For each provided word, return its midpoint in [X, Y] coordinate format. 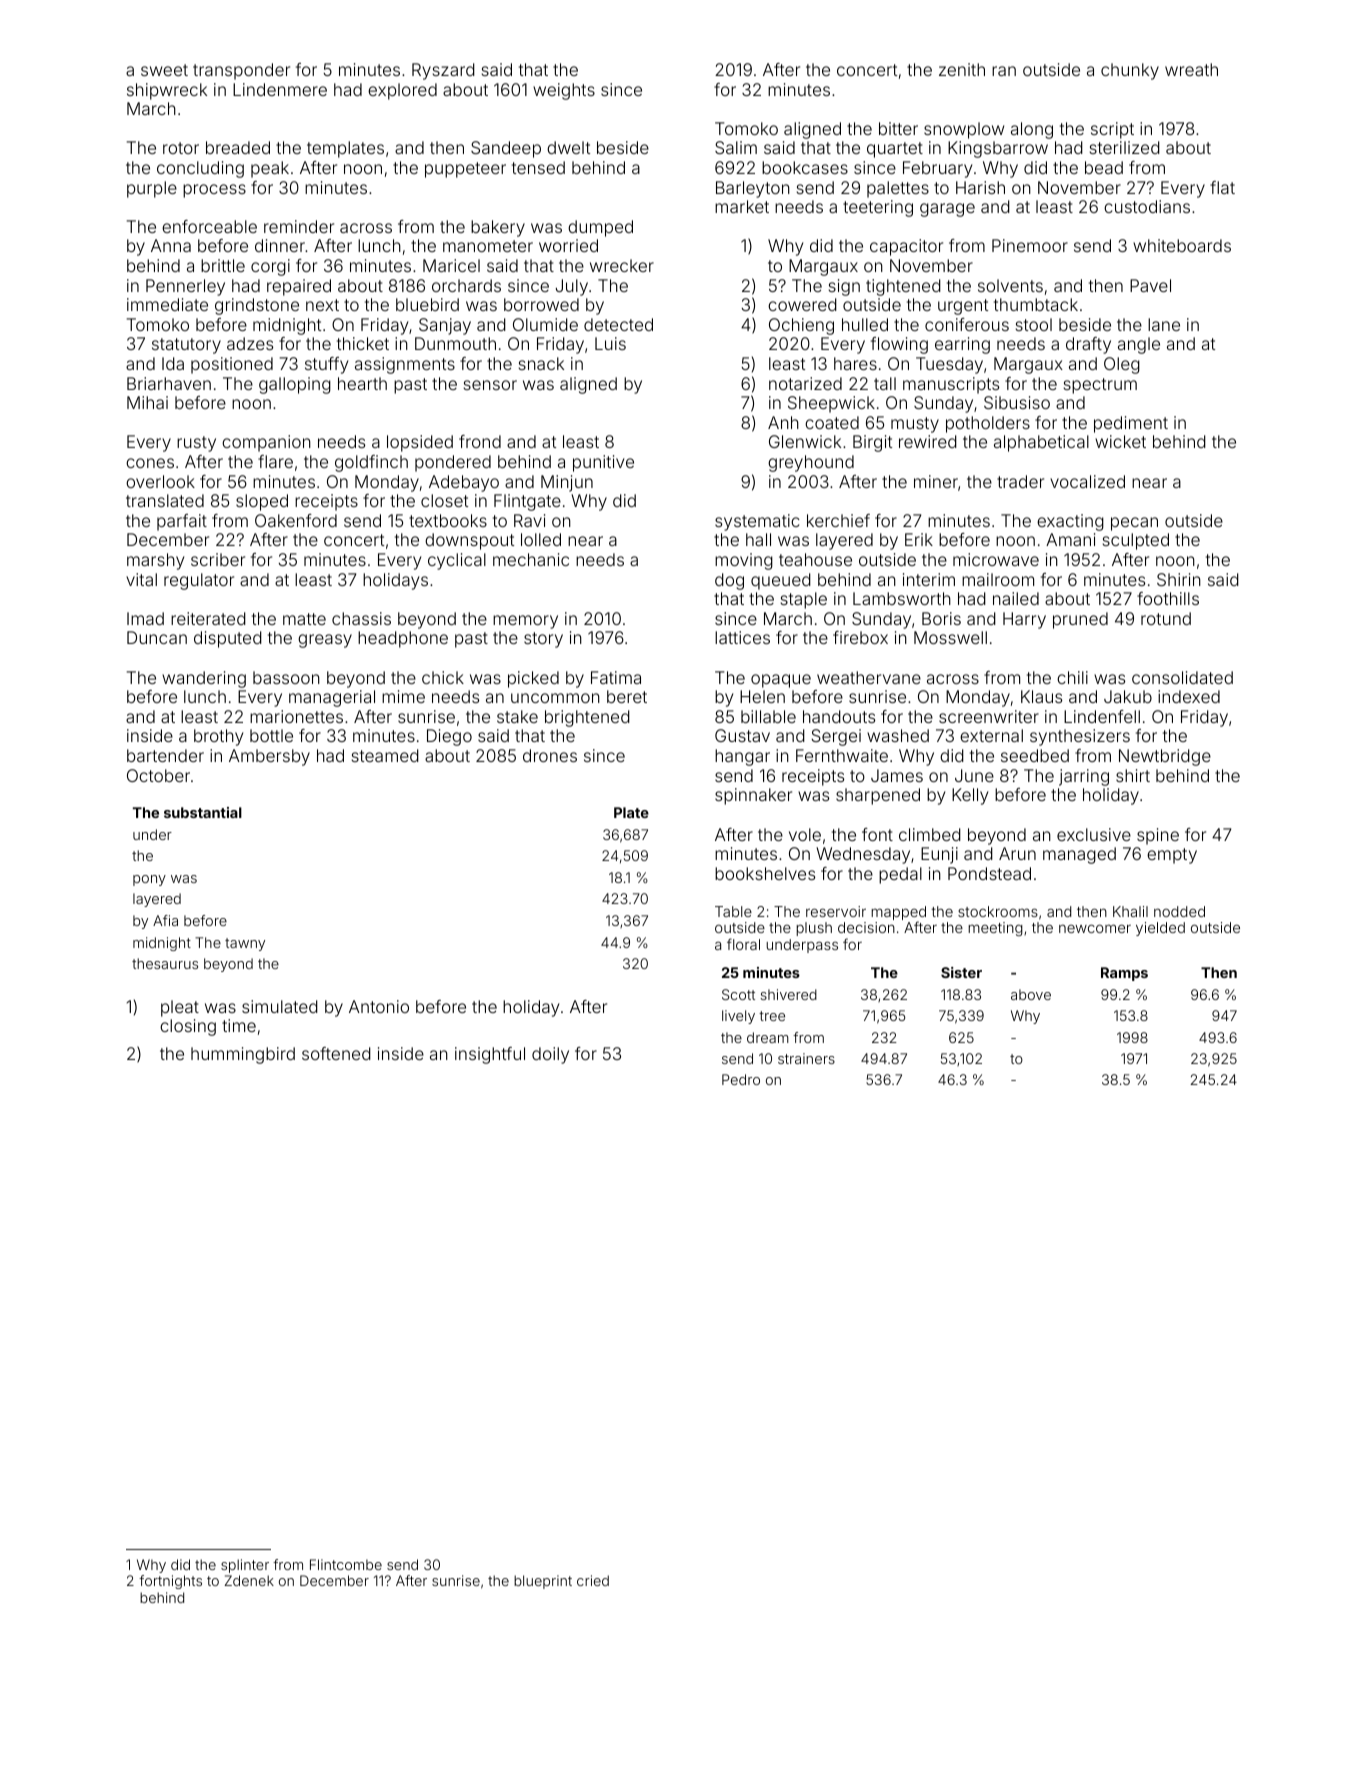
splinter [245, 1566]
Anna [171, 245]
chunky [1130, 71]
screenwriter [989, 716]
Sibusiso [1017, 402]
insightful [490, 1055]
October [158, 775]
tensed [538, 167]
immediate [167, 304]
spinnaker [753, 796]
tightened [903, 287]
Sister [961, 972]
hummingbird [243, 1055]
